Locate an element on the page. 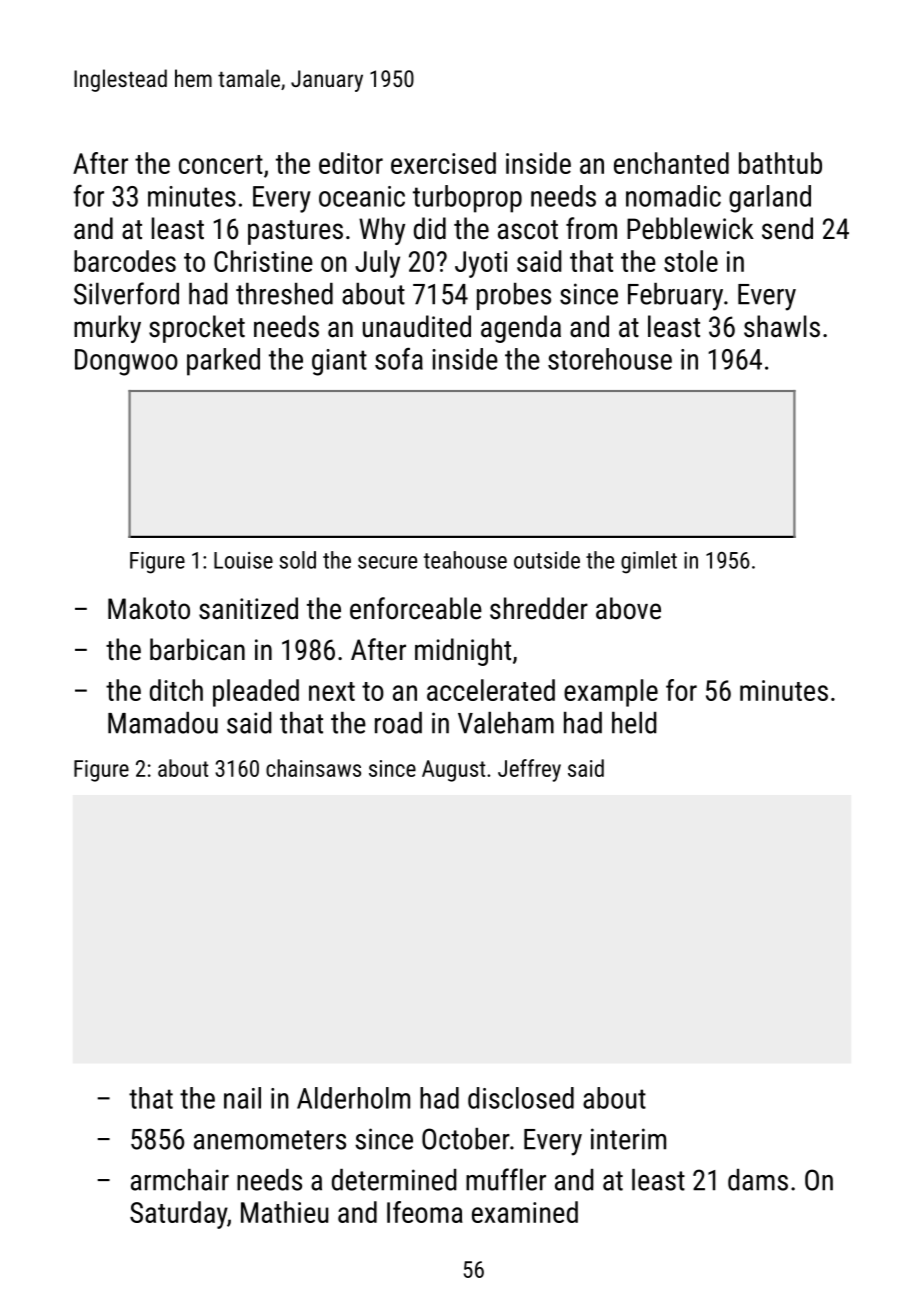 This document has width=924, height=1311. Mamadou is located at coordinates (163, 723).
